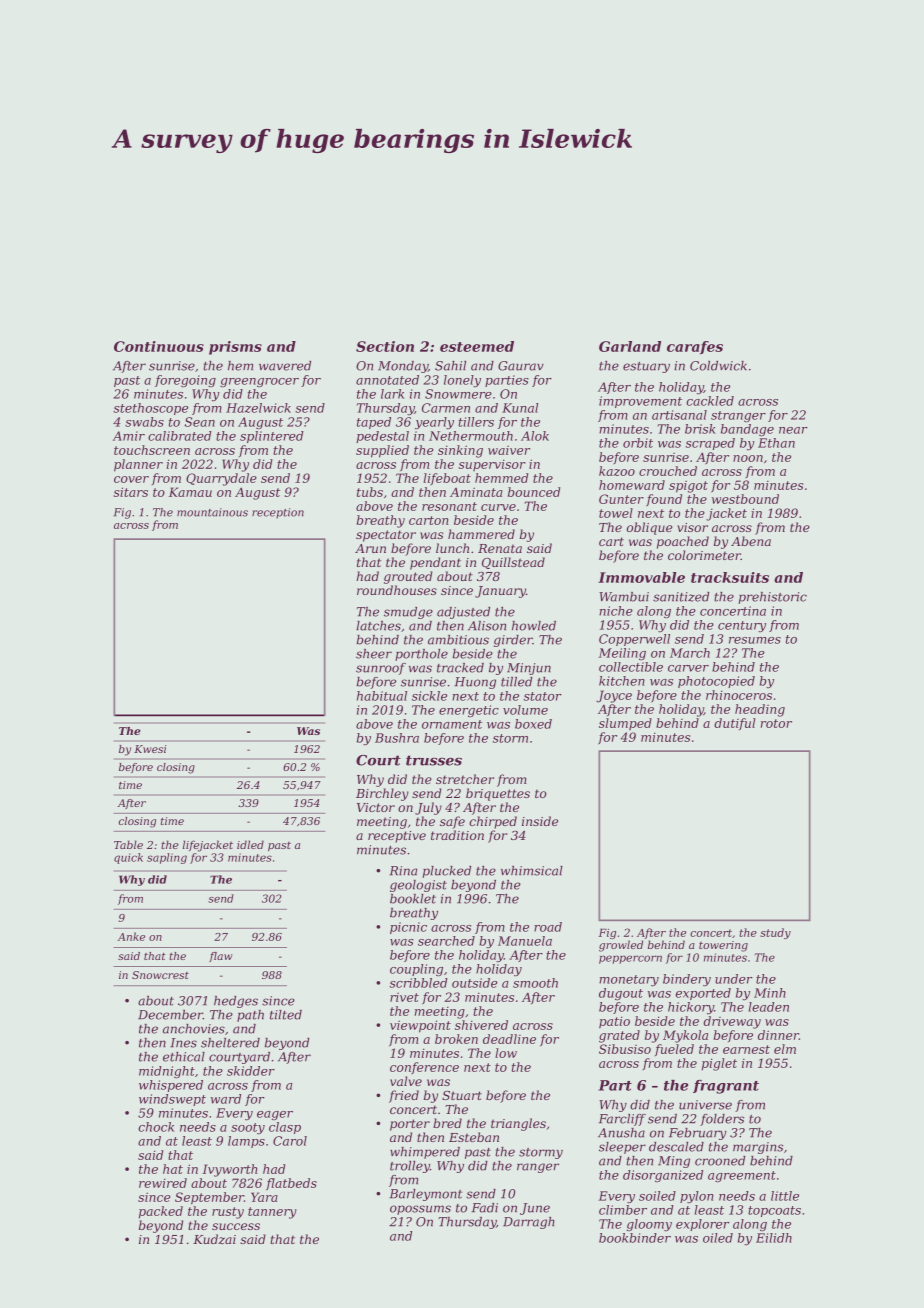 The height and width of the screenshot is (1308, 924). I want to click on rhinoceros, so click(739, 695).
